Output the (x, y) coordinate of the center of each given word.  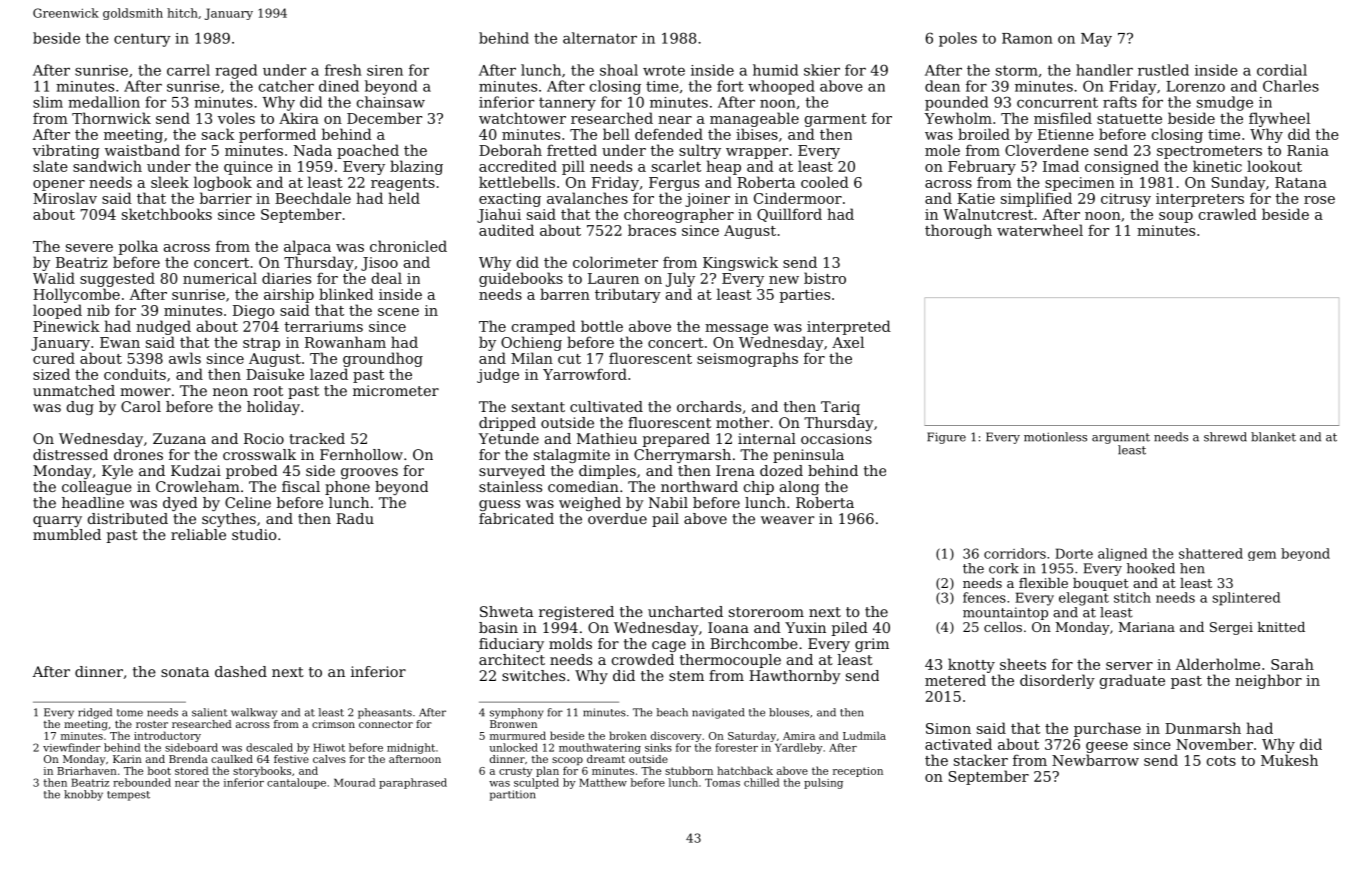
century (142, 40)
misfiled (1063, 118)
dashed (241, 671)
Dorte (1074, 553)
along (799, 488)
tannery (567, 104)
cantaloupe (296, 783)
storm (1017, 70)
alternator (600, 38)
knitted (1281, 627)
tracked (317, 438)
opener (59, 185)
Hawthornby (794, 677)
